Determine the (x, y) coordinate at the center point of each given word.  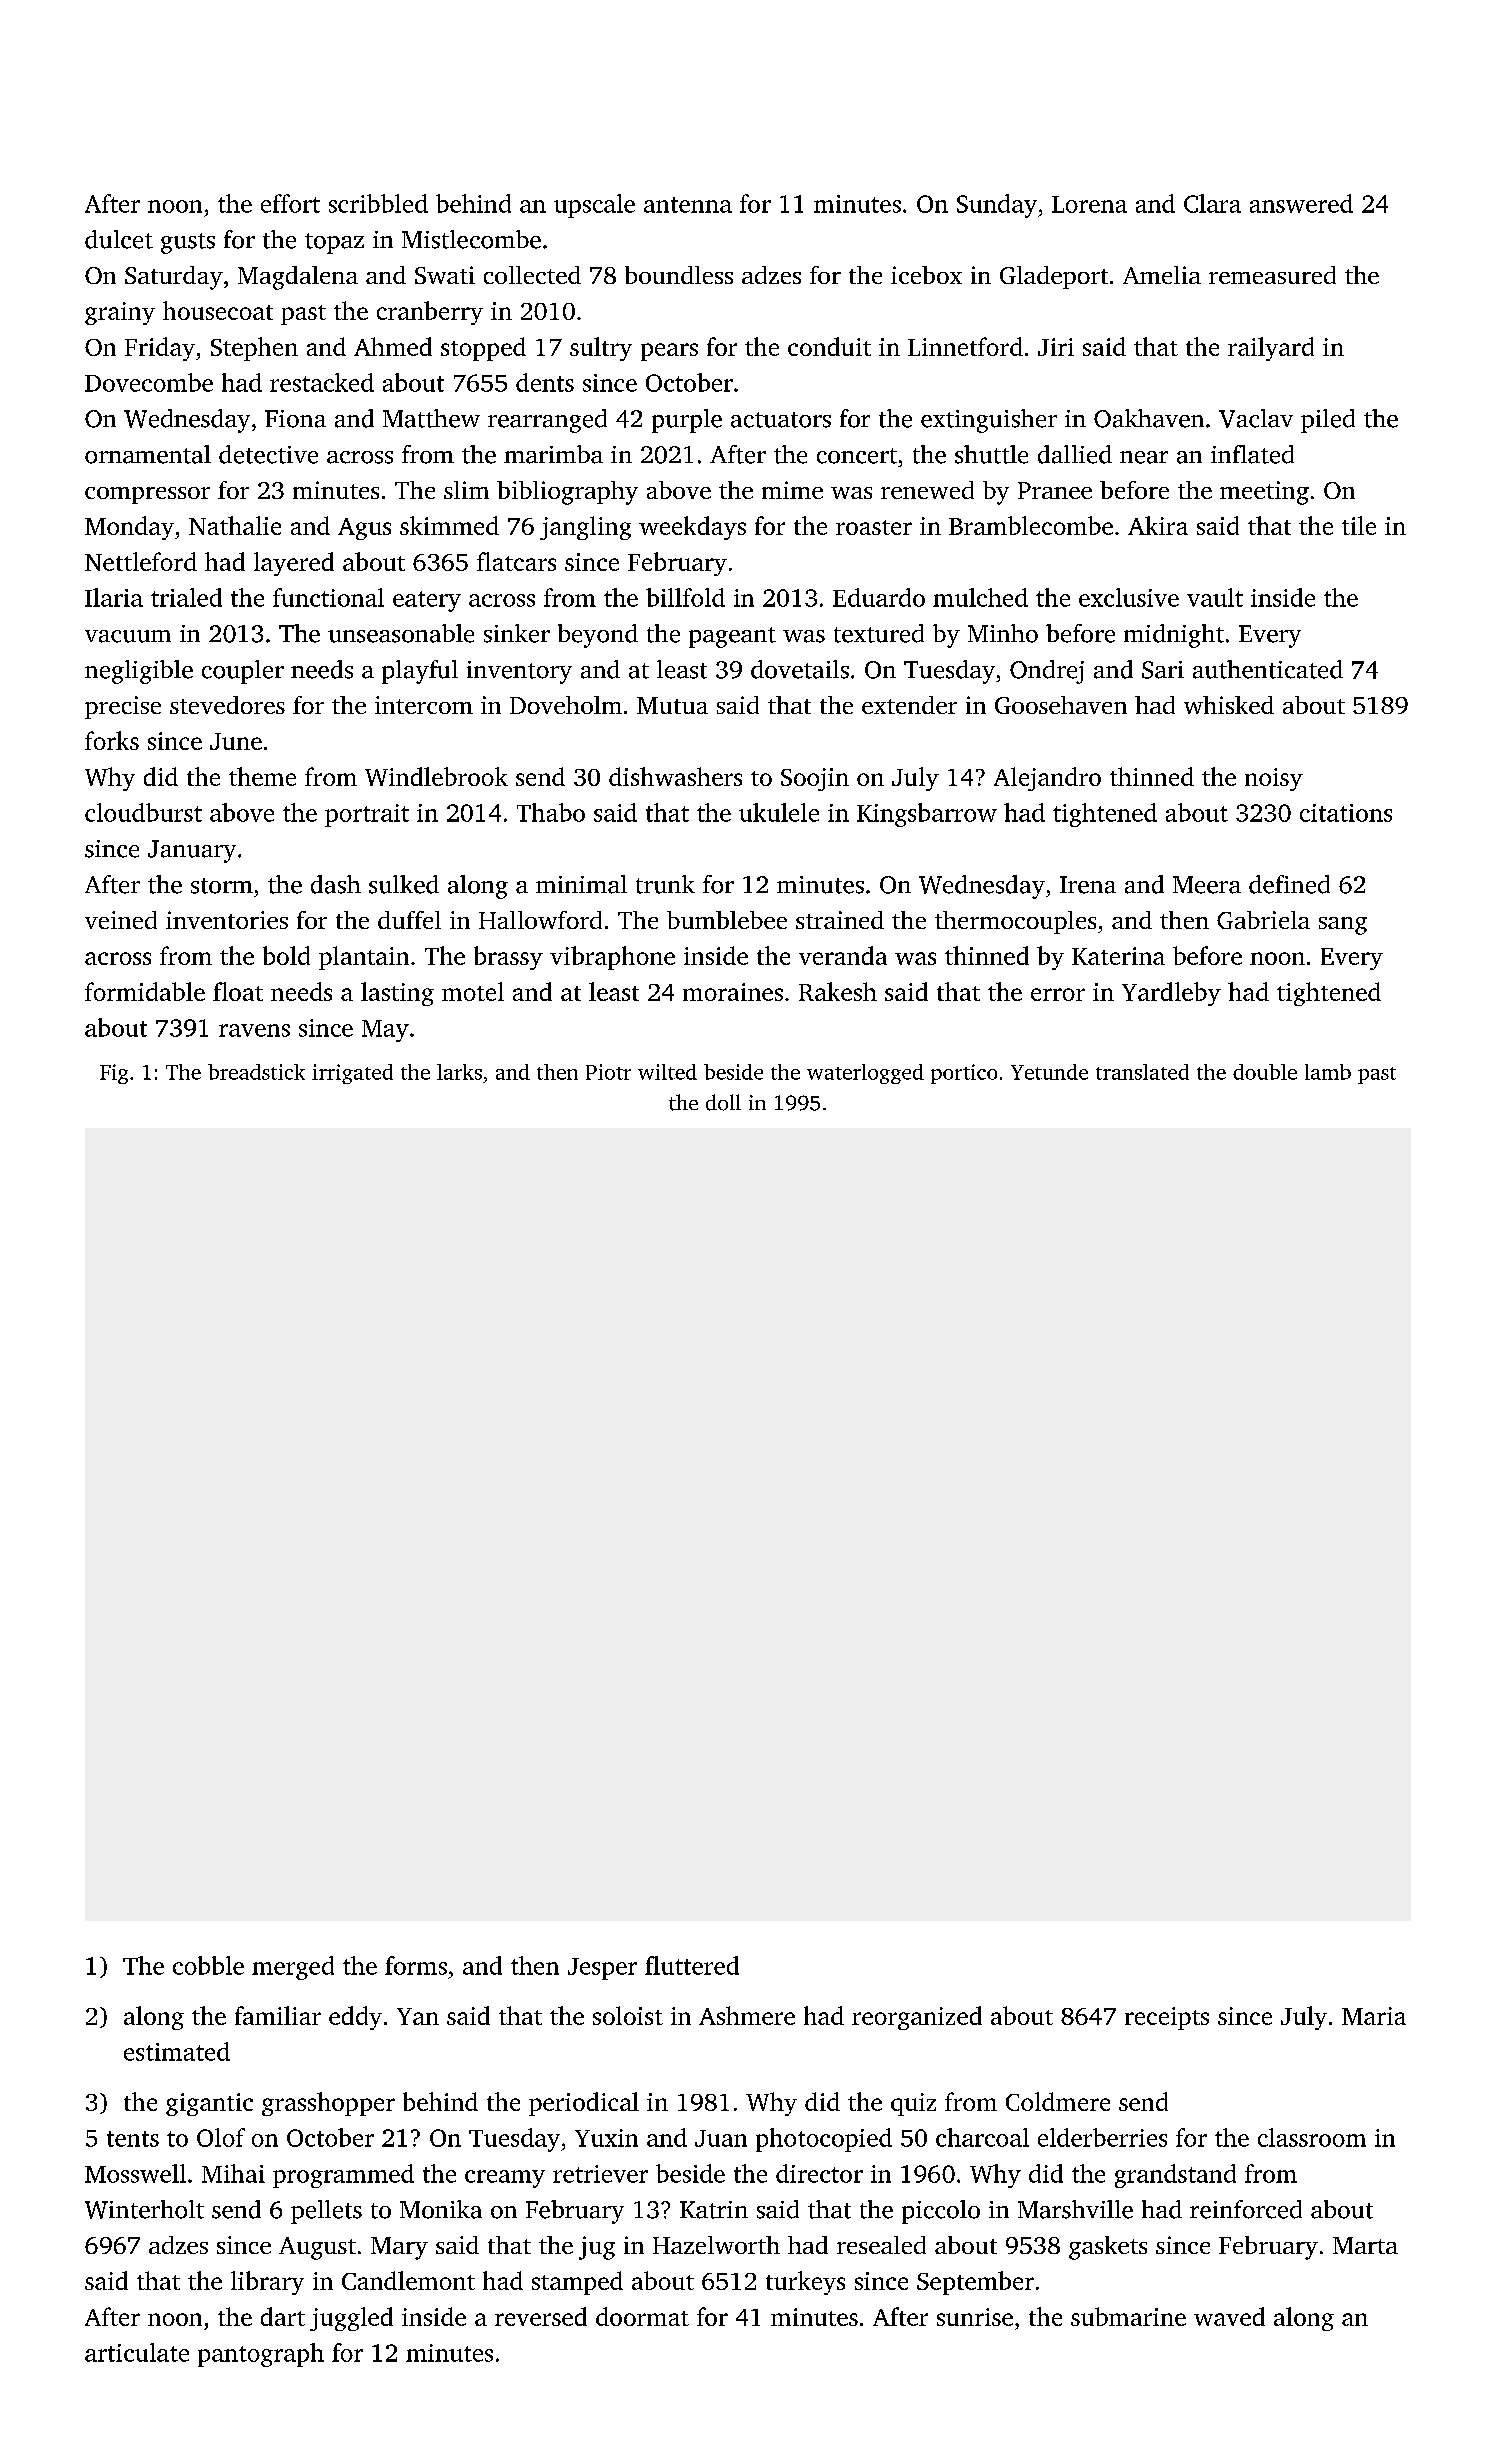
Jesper (602, 1969)
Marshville (1075, 2209)
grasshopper (328, 2104)
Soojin (815, 779)
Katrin (714, 2210)
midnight (1174, 636)
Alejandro (1047, 779)
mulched (980, 597)
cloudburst (143, 812)
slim (466, 490)
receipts (1167, 2018)
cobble (208, 1965)
